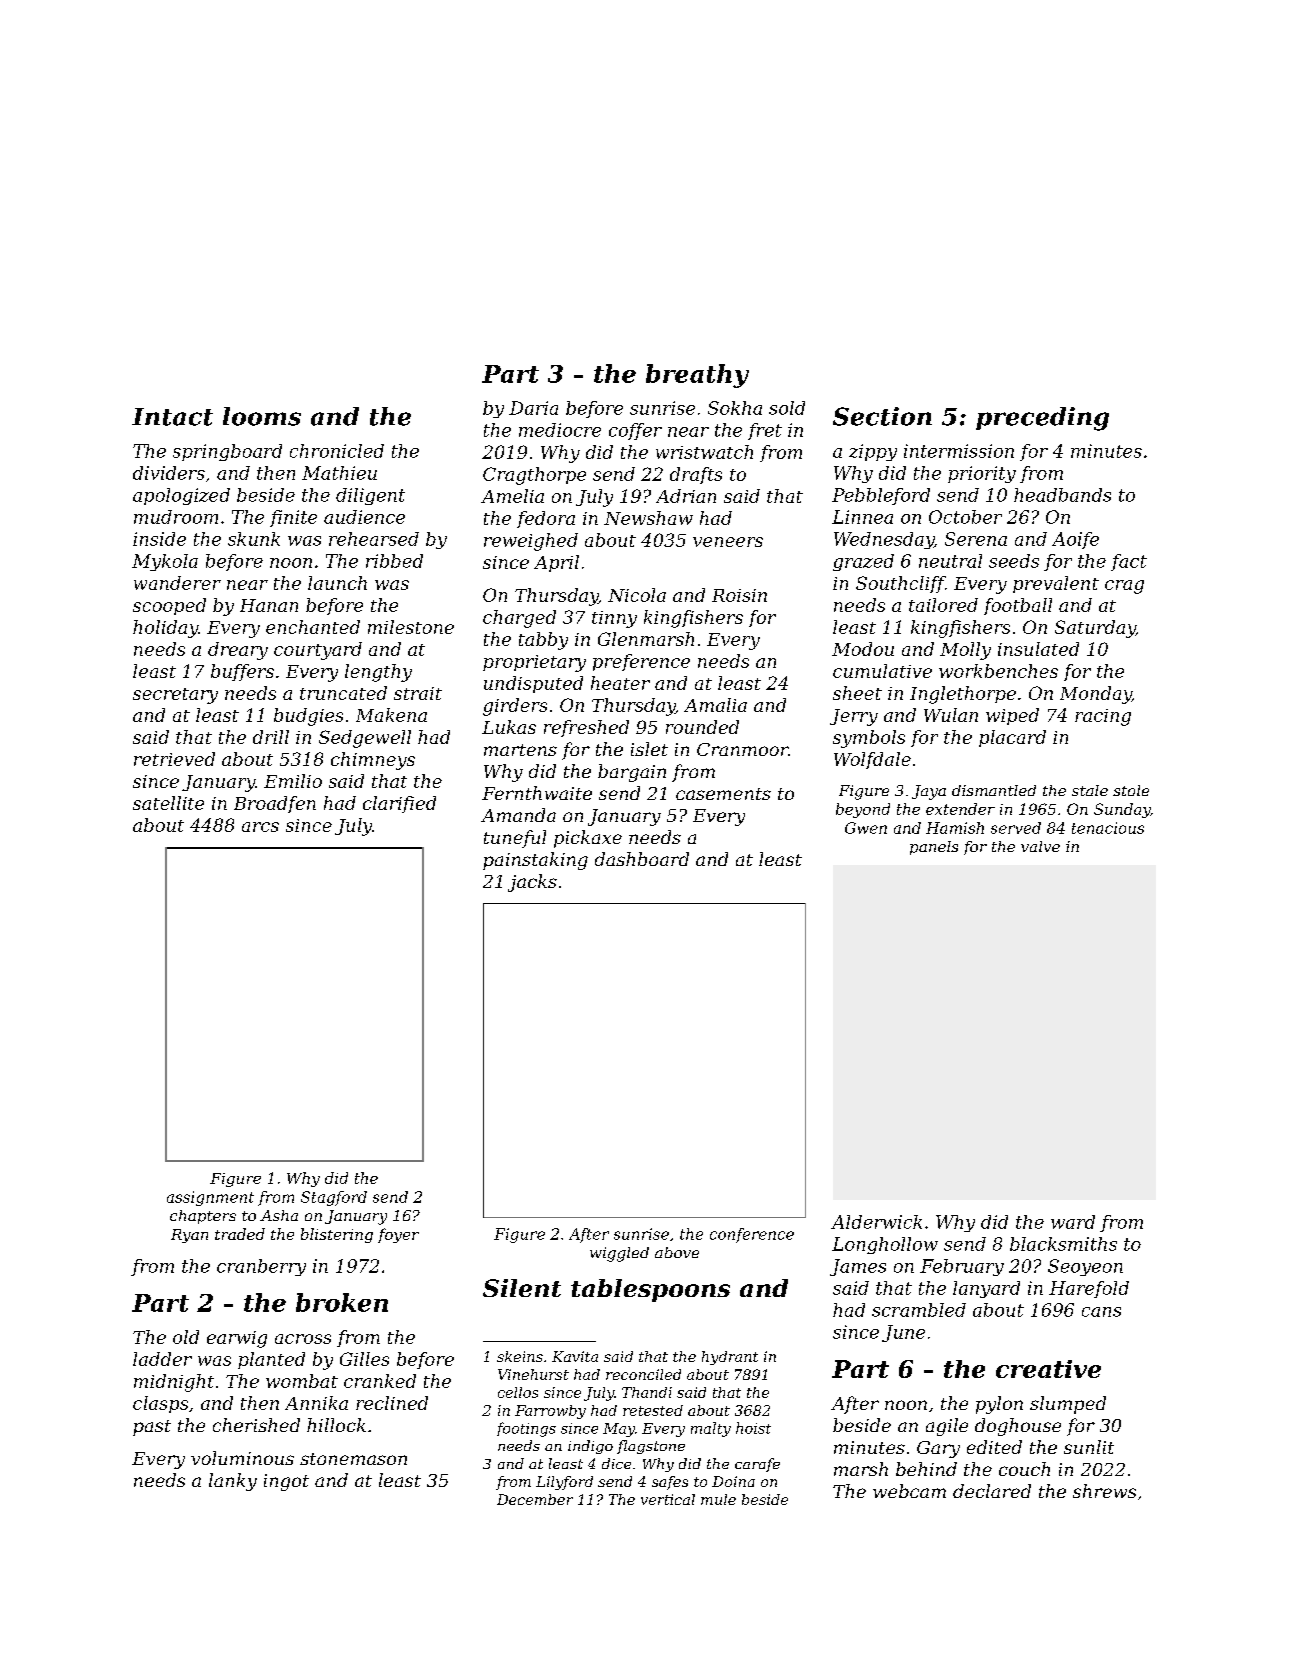 The width and height of the screenshot is (1289, 1668). I want to click on February, so click(962, 1267).
